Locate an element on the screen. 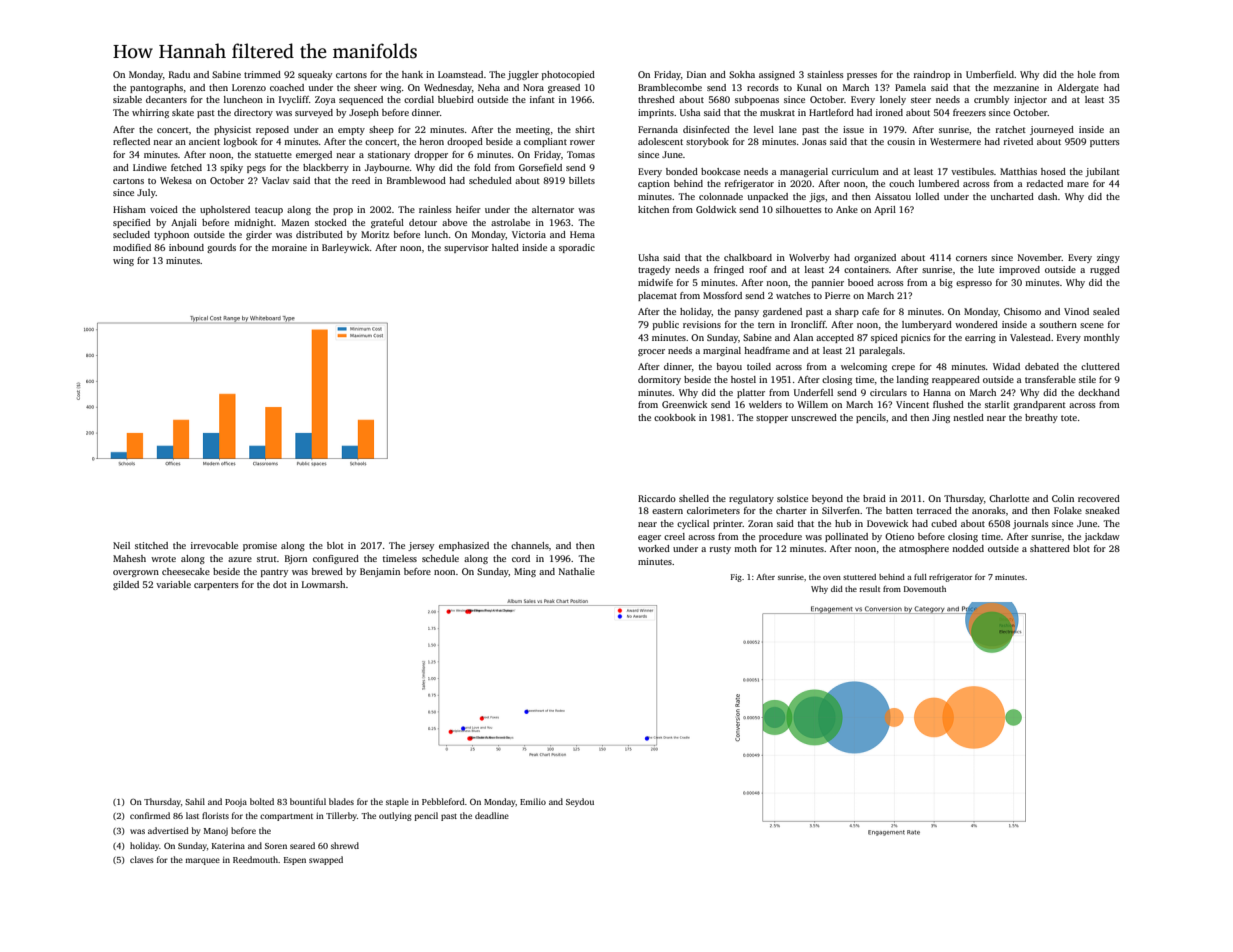 The height and width of the screenshot is (952, 1233). Nathalie is located at coordinates (577, 571).
